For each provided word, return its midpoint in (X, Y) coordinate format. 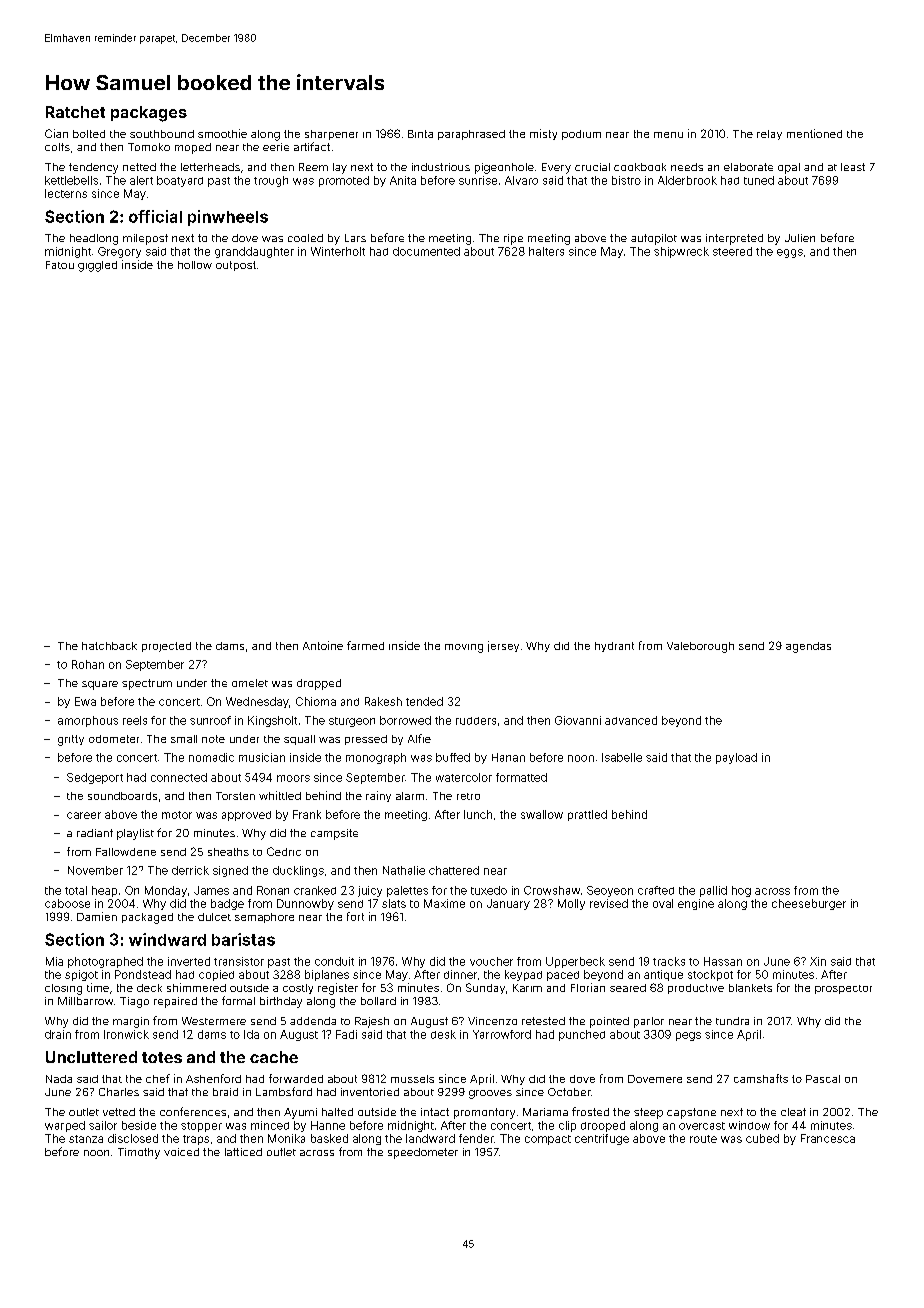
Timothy (139, 1153)
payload (736, 758)
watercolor (464, 777)
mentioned (814, 133)
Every (556, 168)
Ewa (85, 701)
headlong (94, 239)
